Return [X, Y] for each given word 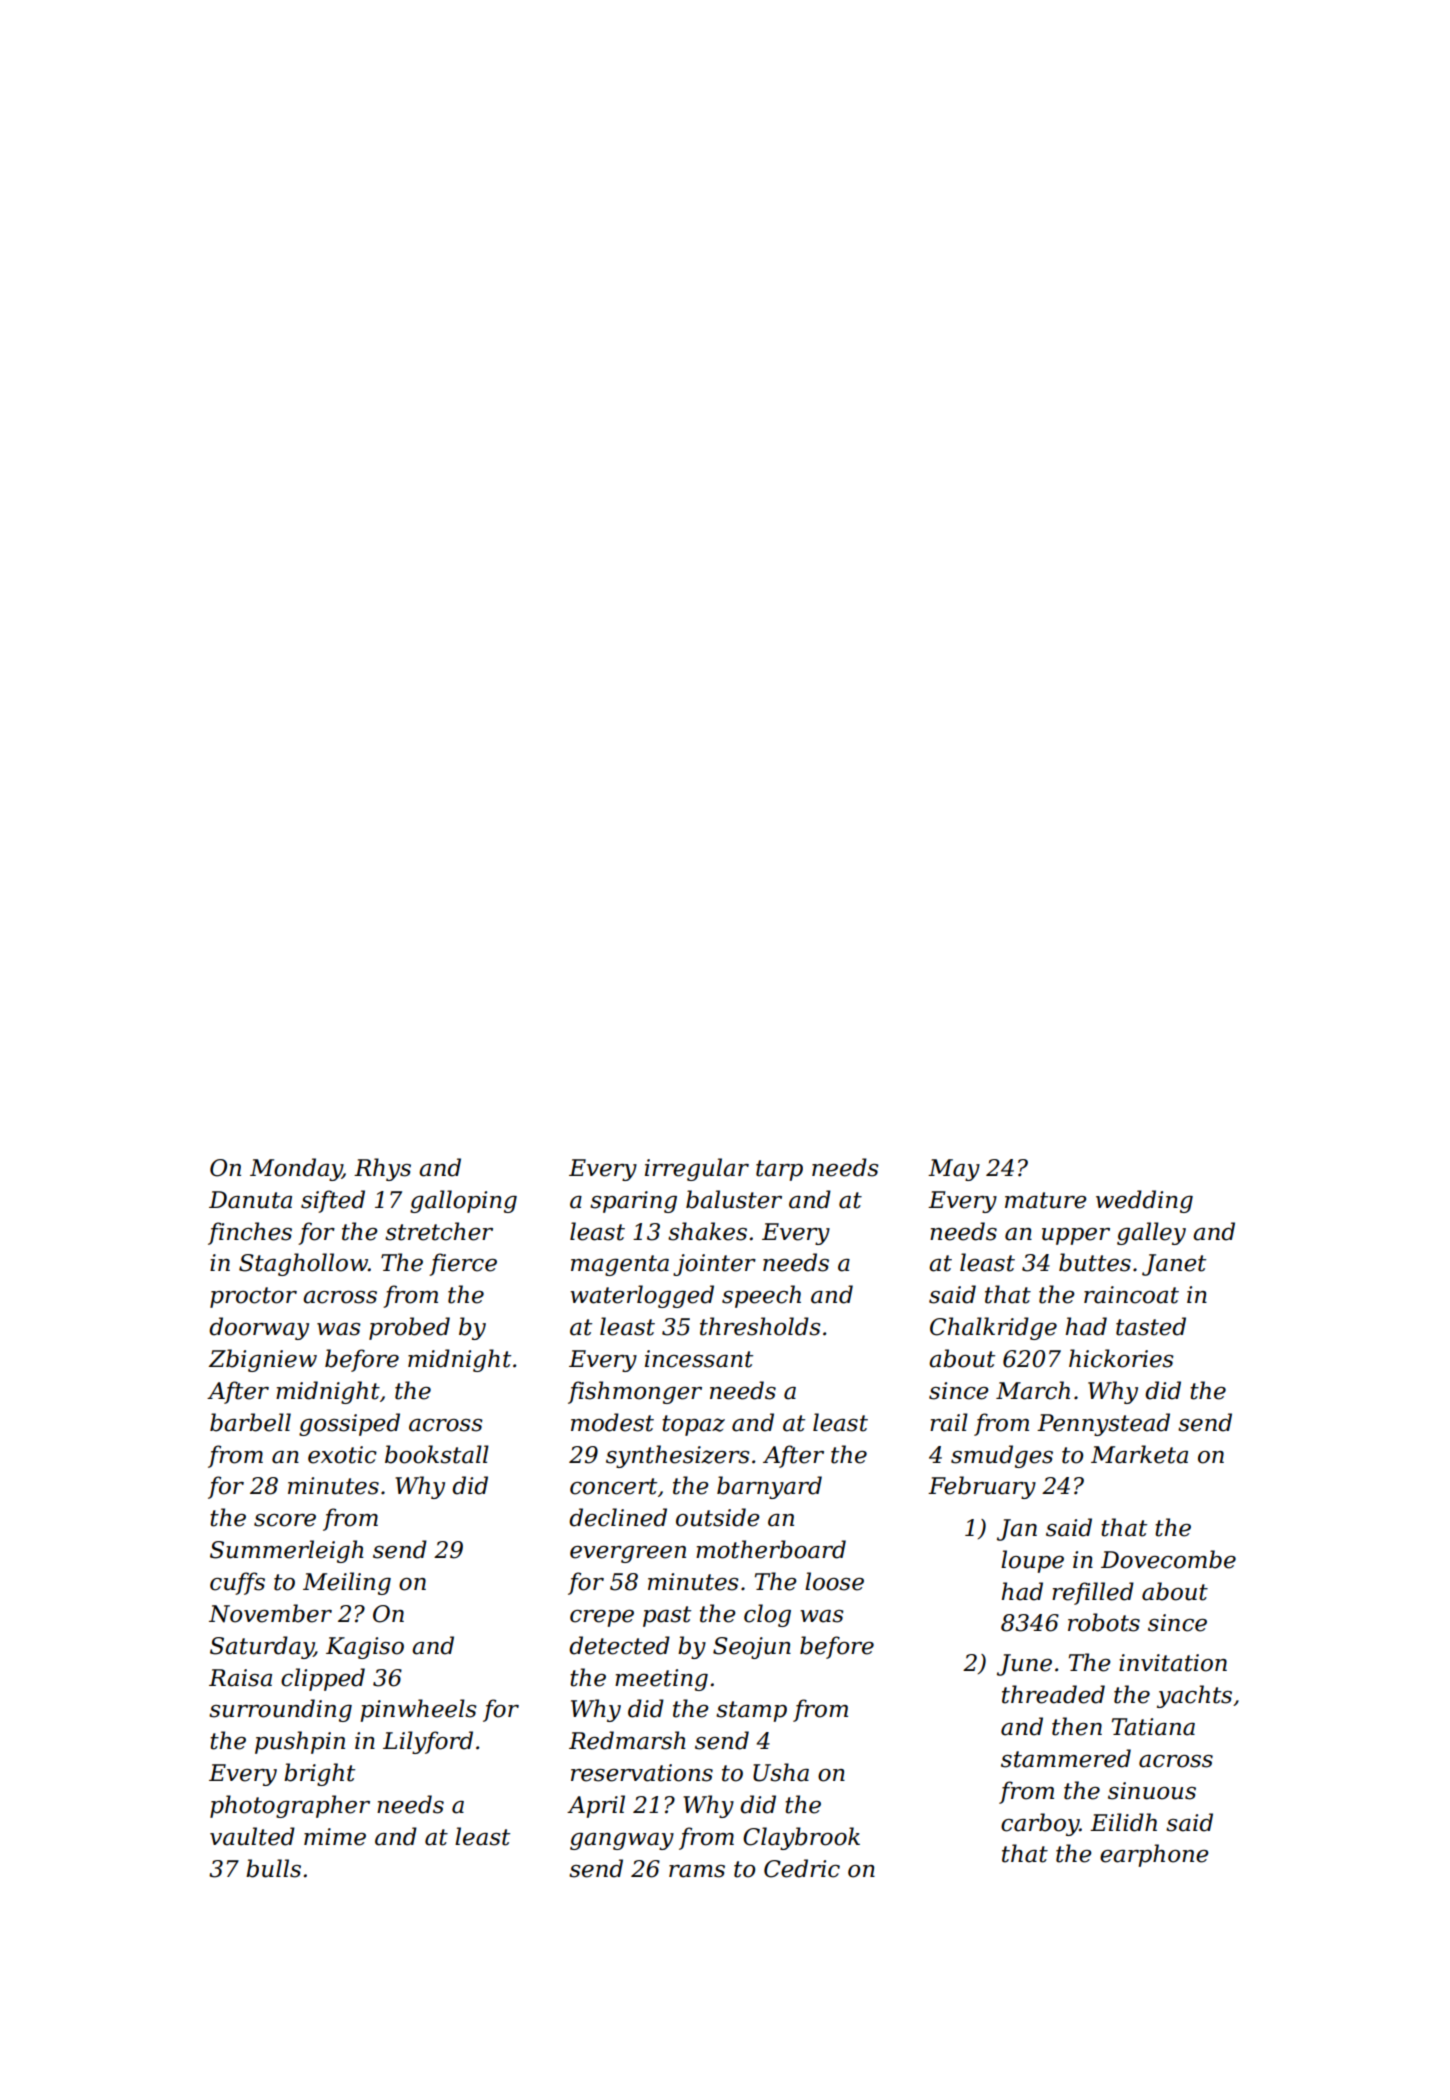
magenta [620, 1265]
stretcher [439, 1231]
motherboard [771, 1549]
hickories [1121, 1358]
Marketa [1139, 1454]
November [270, 1613]
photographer [290, 1806]
